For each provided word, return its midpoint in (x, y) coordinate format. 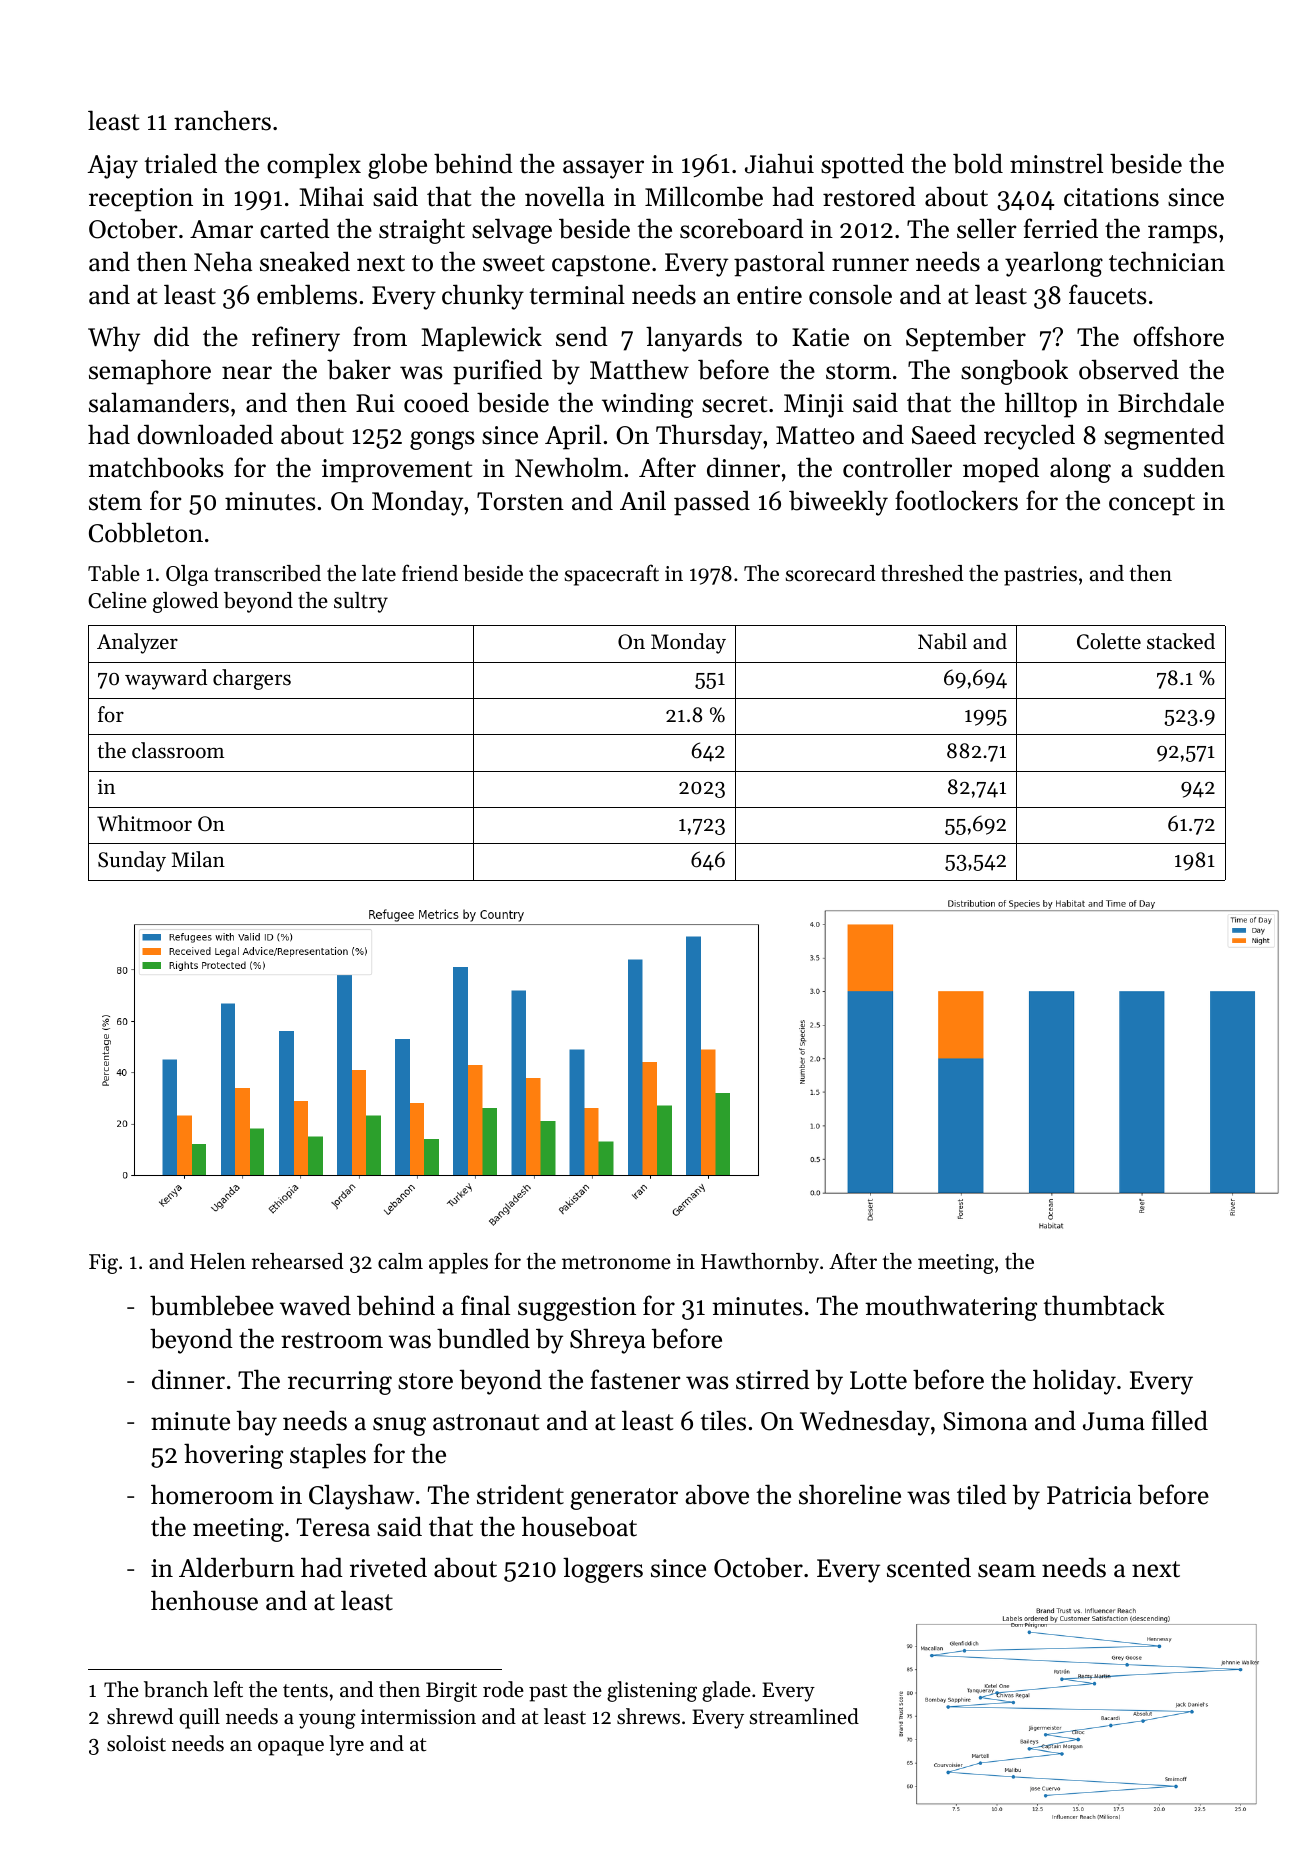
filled (1180, 1420)
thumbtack (1104, 1305)
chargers (252, 679)
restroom (332, 1340)
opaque (291, 1748)
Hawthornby (760, 1263)
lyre (346, 1745)
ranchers (222, 120)
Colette (1109, 641)
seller (987, 228)
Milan (198, 859)
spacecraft (612, 575)
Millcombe (704, 196)
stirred (773, 1379)
